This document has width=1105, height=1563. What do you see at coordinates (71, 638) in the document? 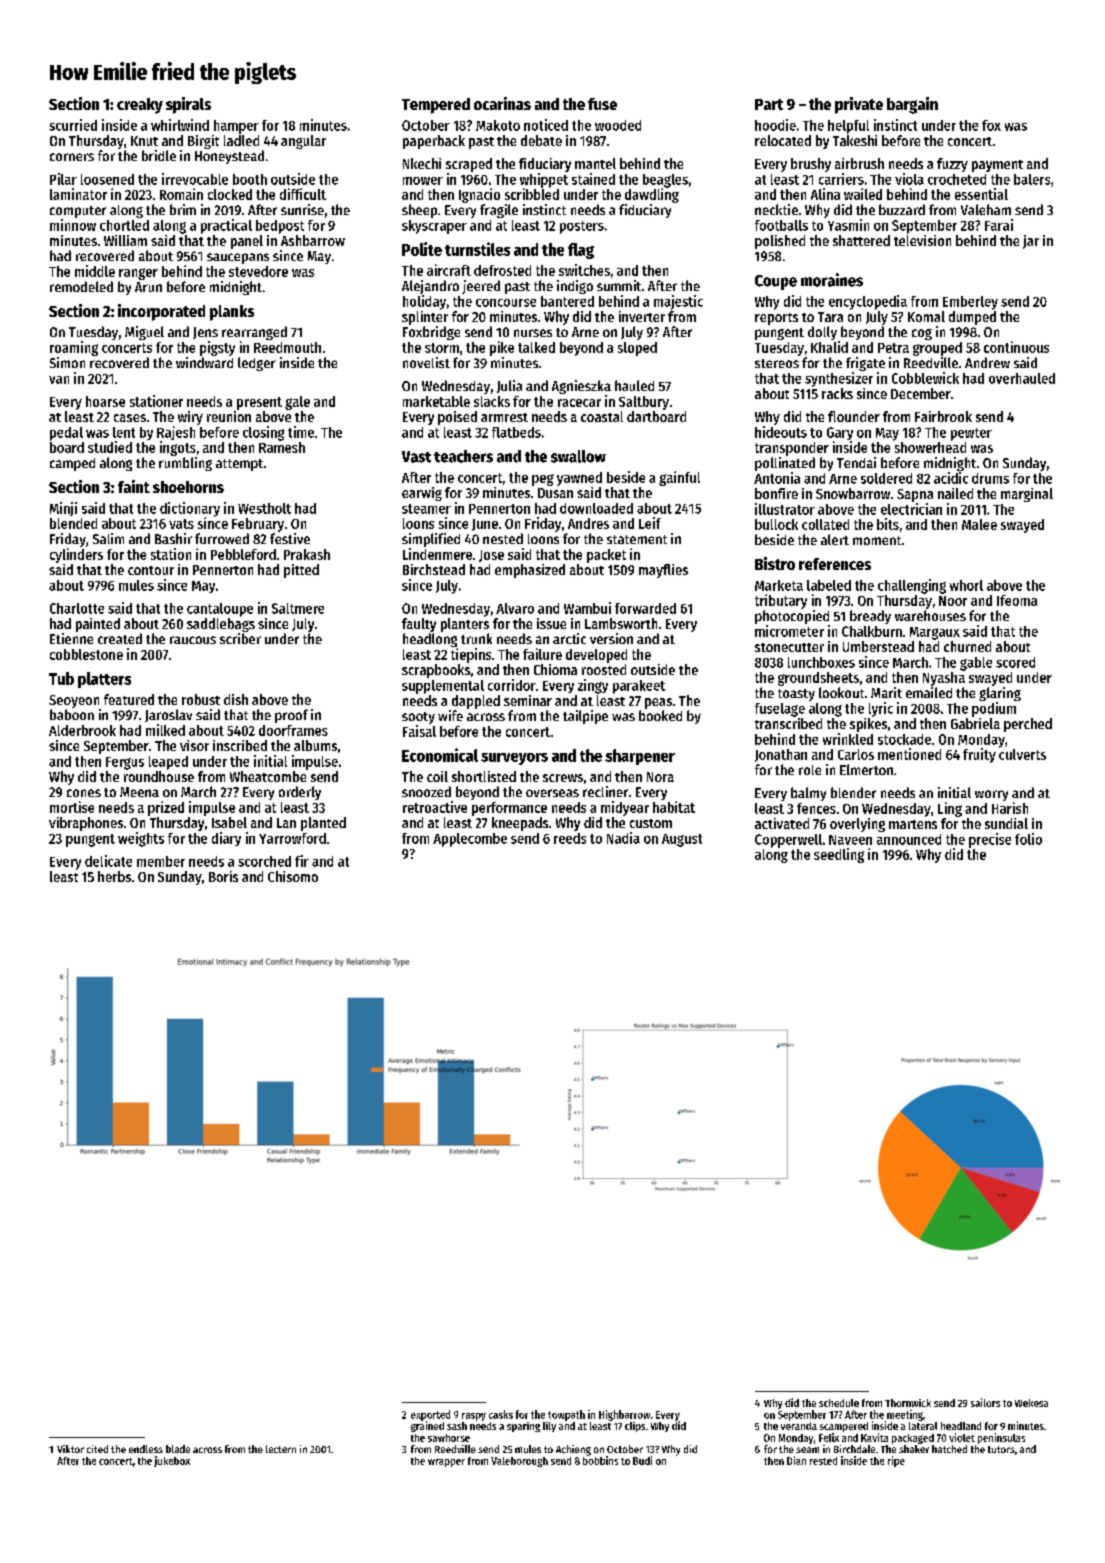
I see `Etienne` at bounding box center [71, 638].
